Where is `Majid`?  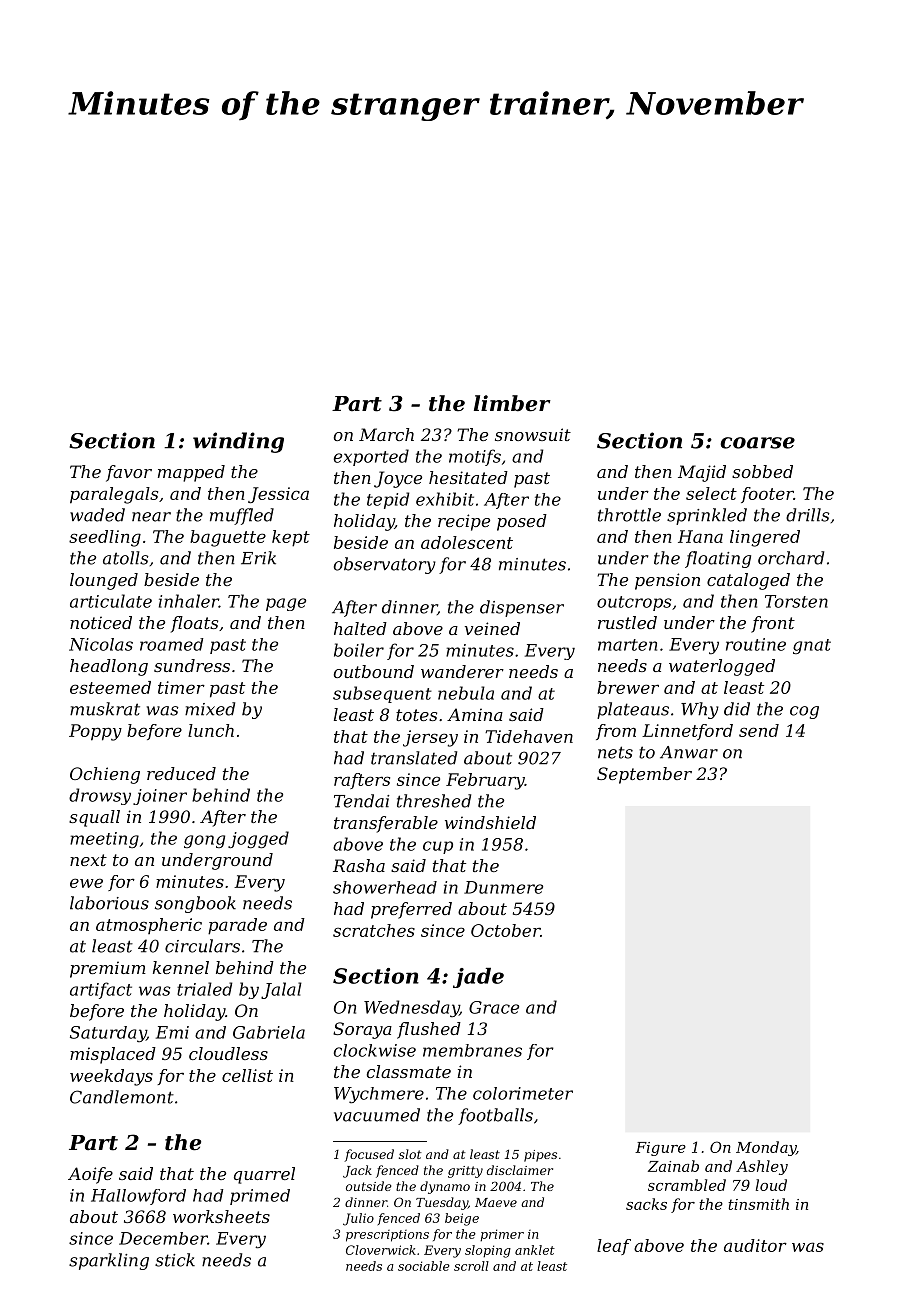
Majid is located at coordinates (702, 473).
